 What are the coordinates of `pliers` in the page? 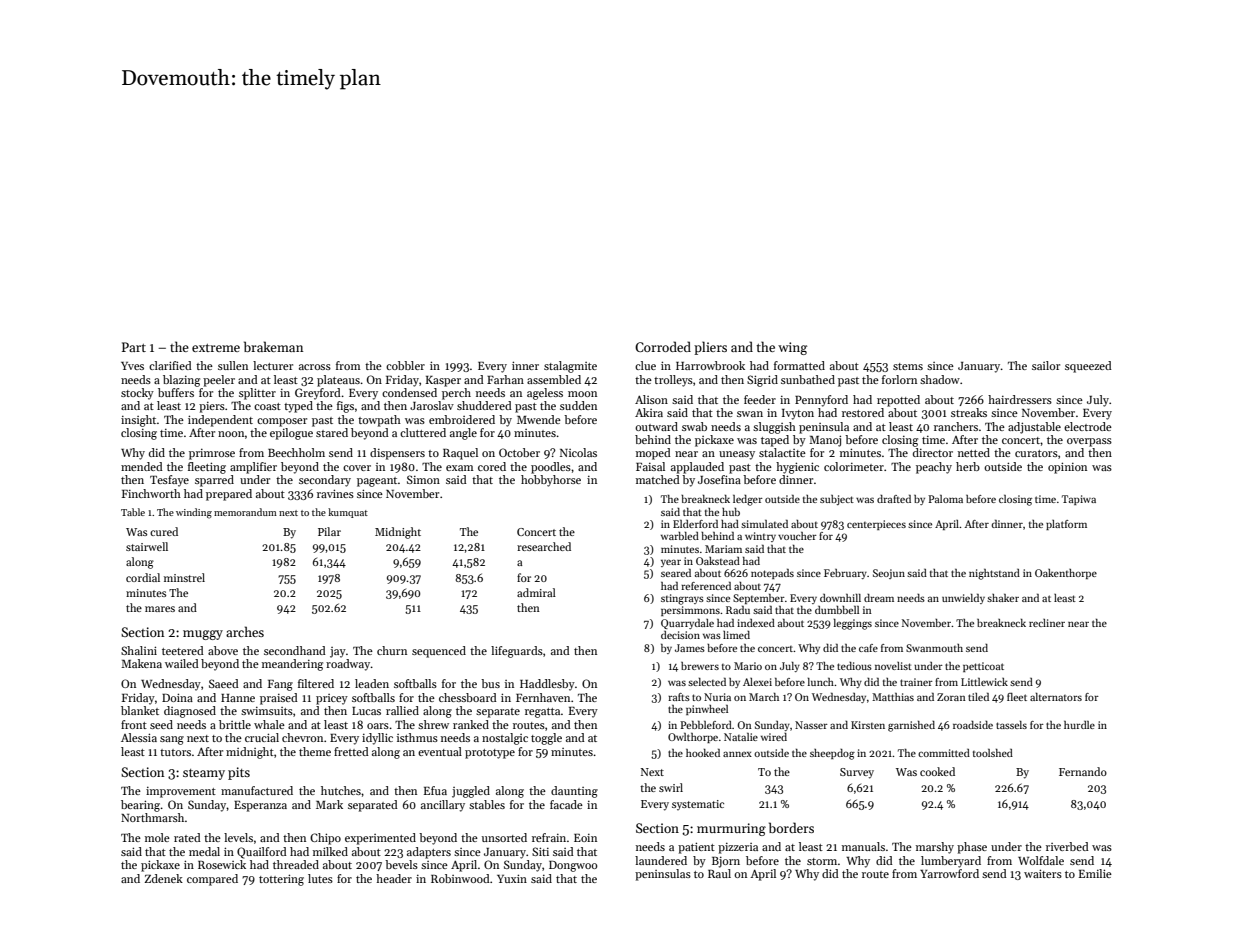 It's located at (710, 348).
